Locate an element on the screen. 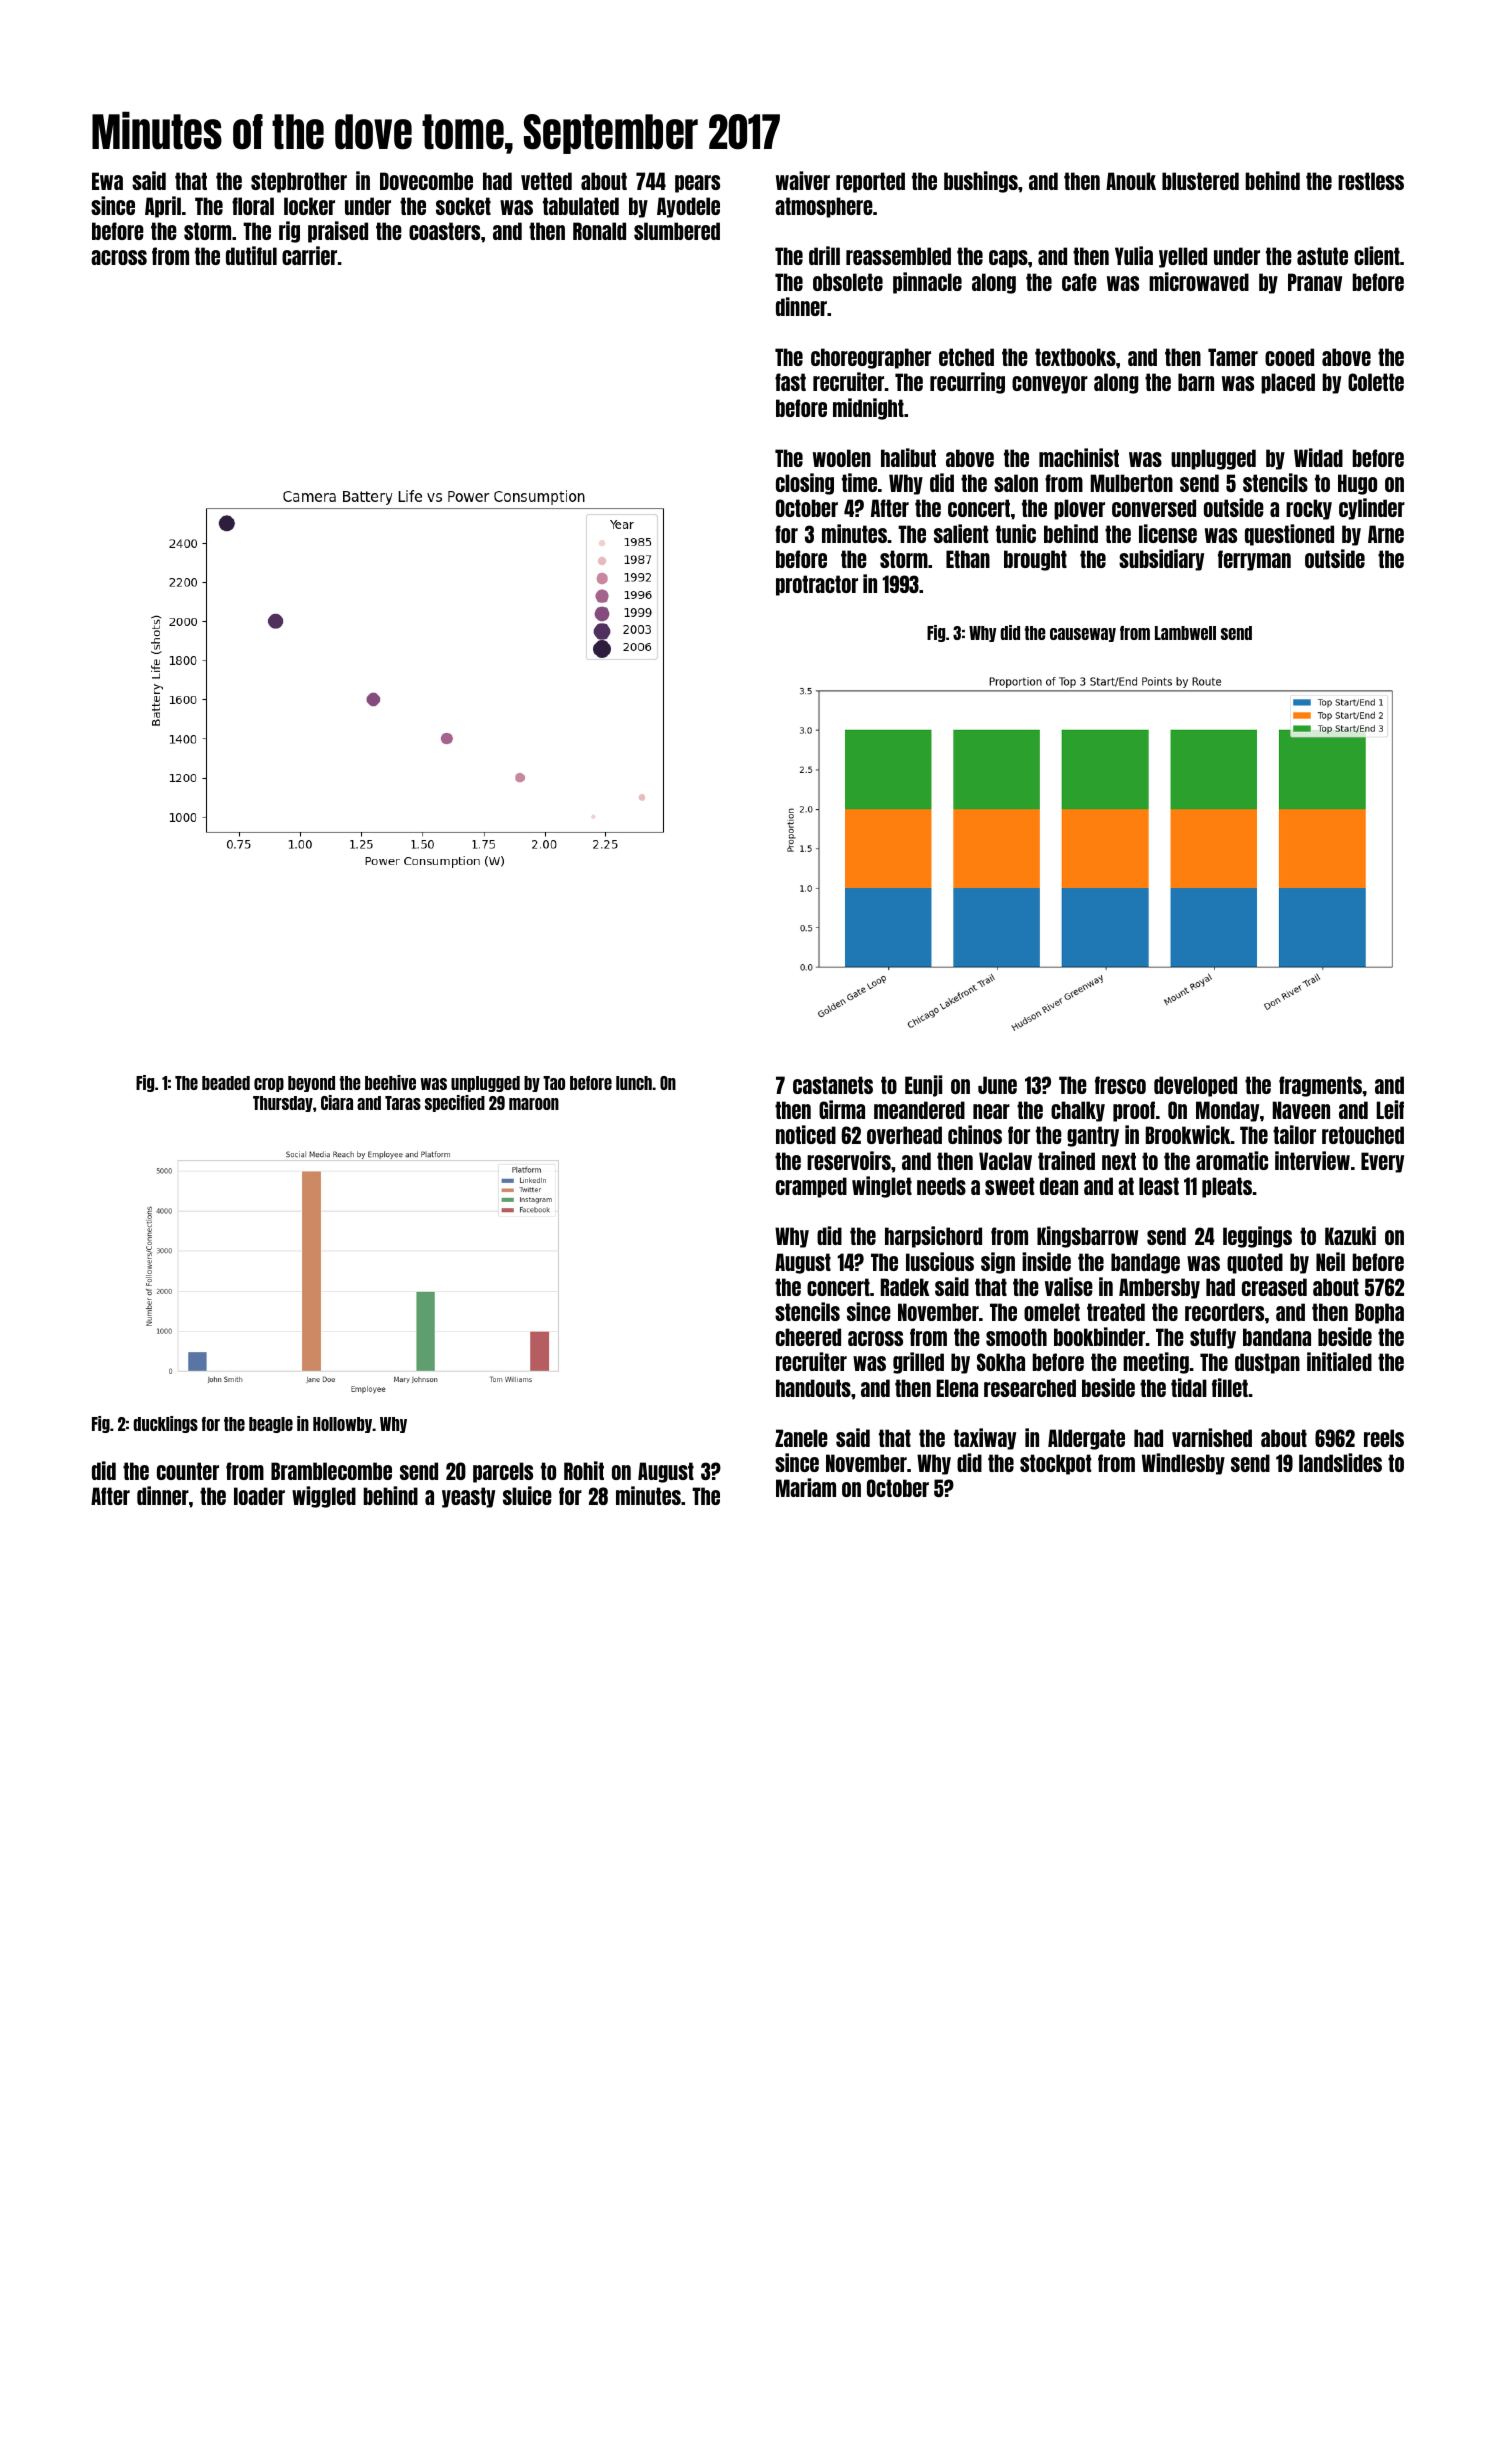 The width and height of the screenshot is (1496, 2464). vetted is located at coordinates (546, 181).
